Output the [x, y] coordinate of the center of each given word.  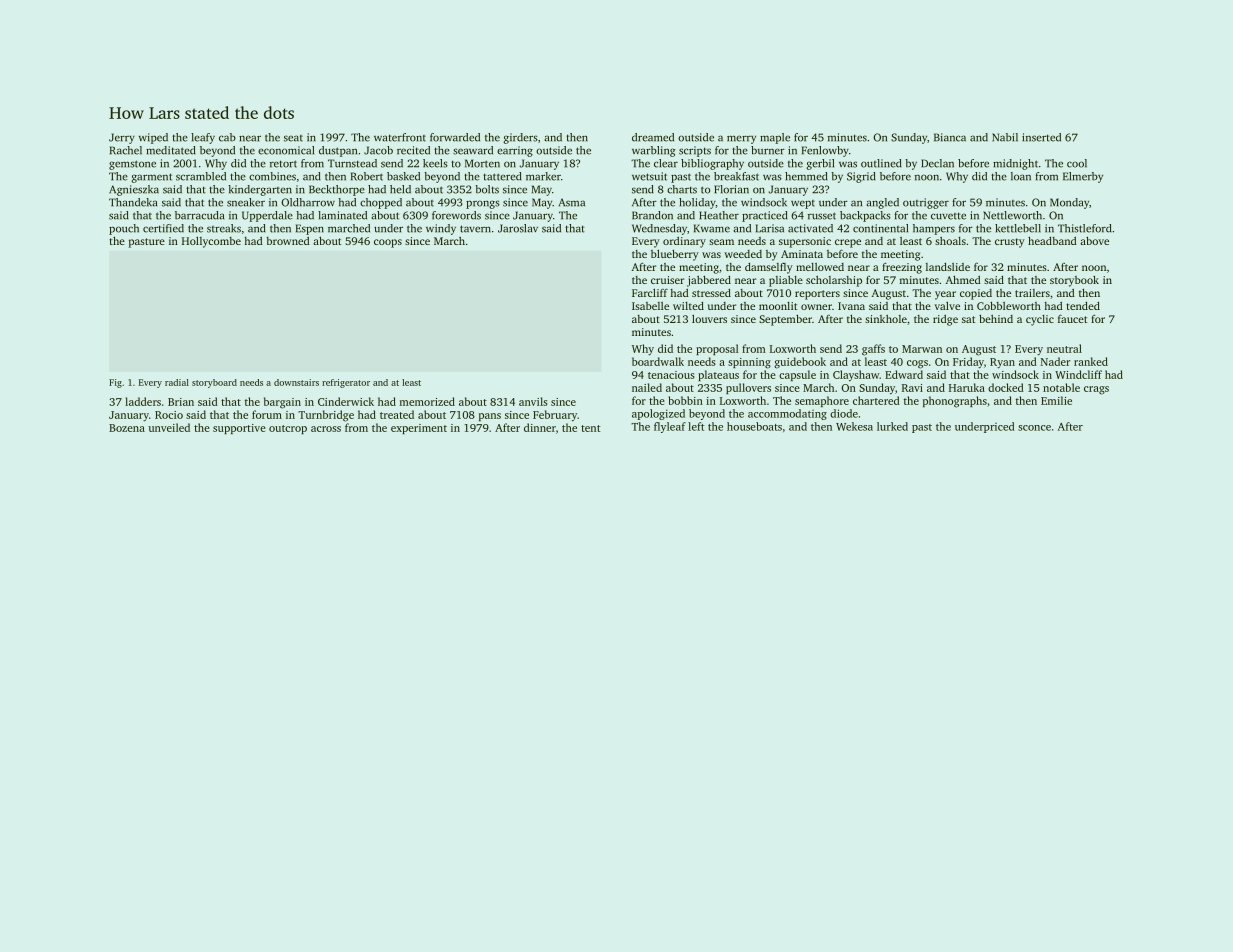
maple [775, 138]
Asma [572, 202]
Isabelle [650, 306]
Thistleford [1085, 228]
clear [666, 163]
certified [163, 228]
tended [1083, 306]
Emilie [1056, 400]
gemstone [132, 165]
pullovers [748, 388]
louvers [709, 318]
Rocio [169, 415]
